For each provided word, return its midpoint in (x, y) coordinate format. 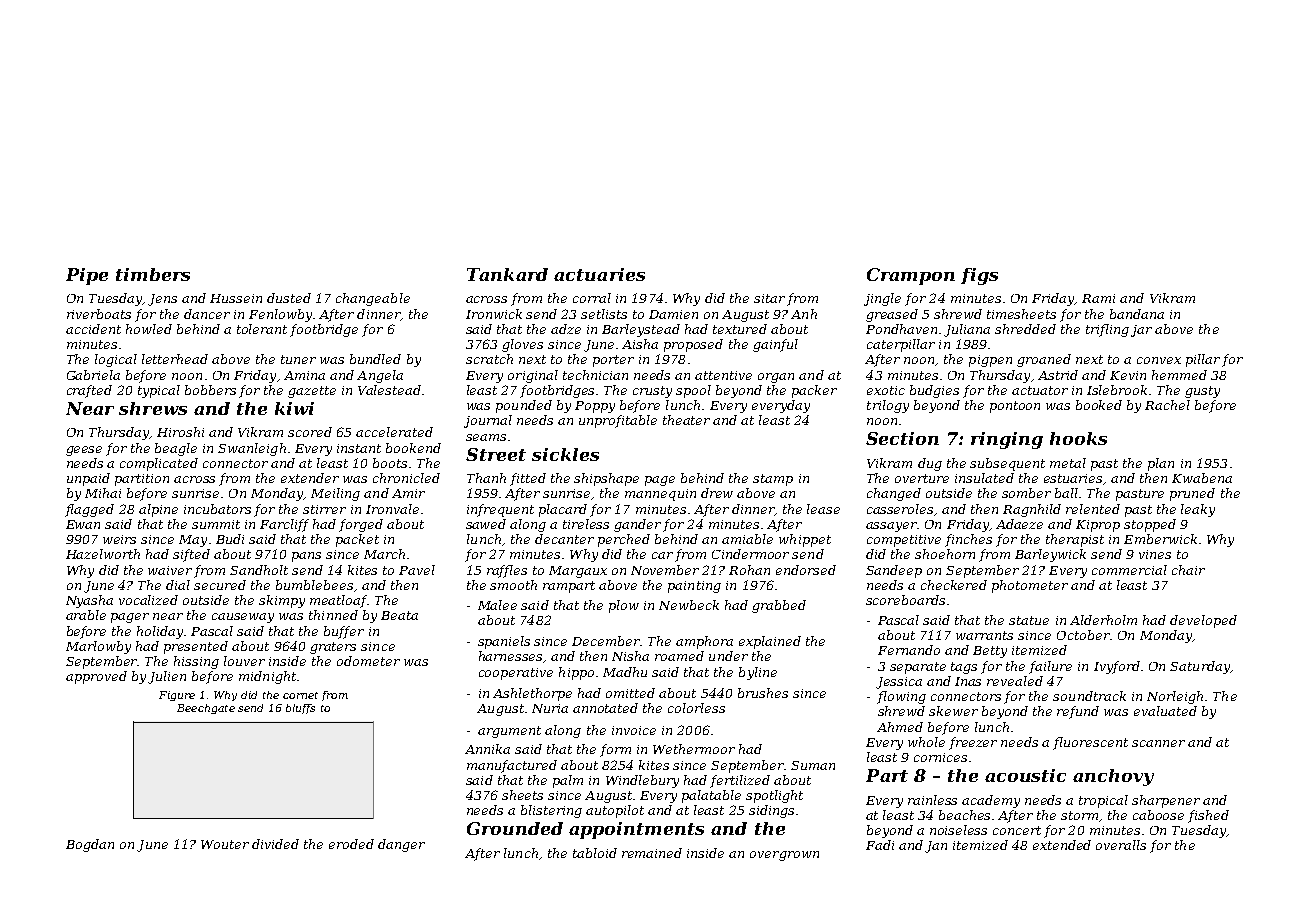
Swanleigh (252, 449)
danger (401, 845)
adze (566, 329)
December (606, 641)
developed (1203, 621)
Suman (813, 765)
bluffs (300, 709)
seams (486, 437)
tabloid (595, 853)
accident (93, 329)
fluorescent (1090, 743)
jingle (882, 299)
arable (86, 615)
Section (902, 438)
